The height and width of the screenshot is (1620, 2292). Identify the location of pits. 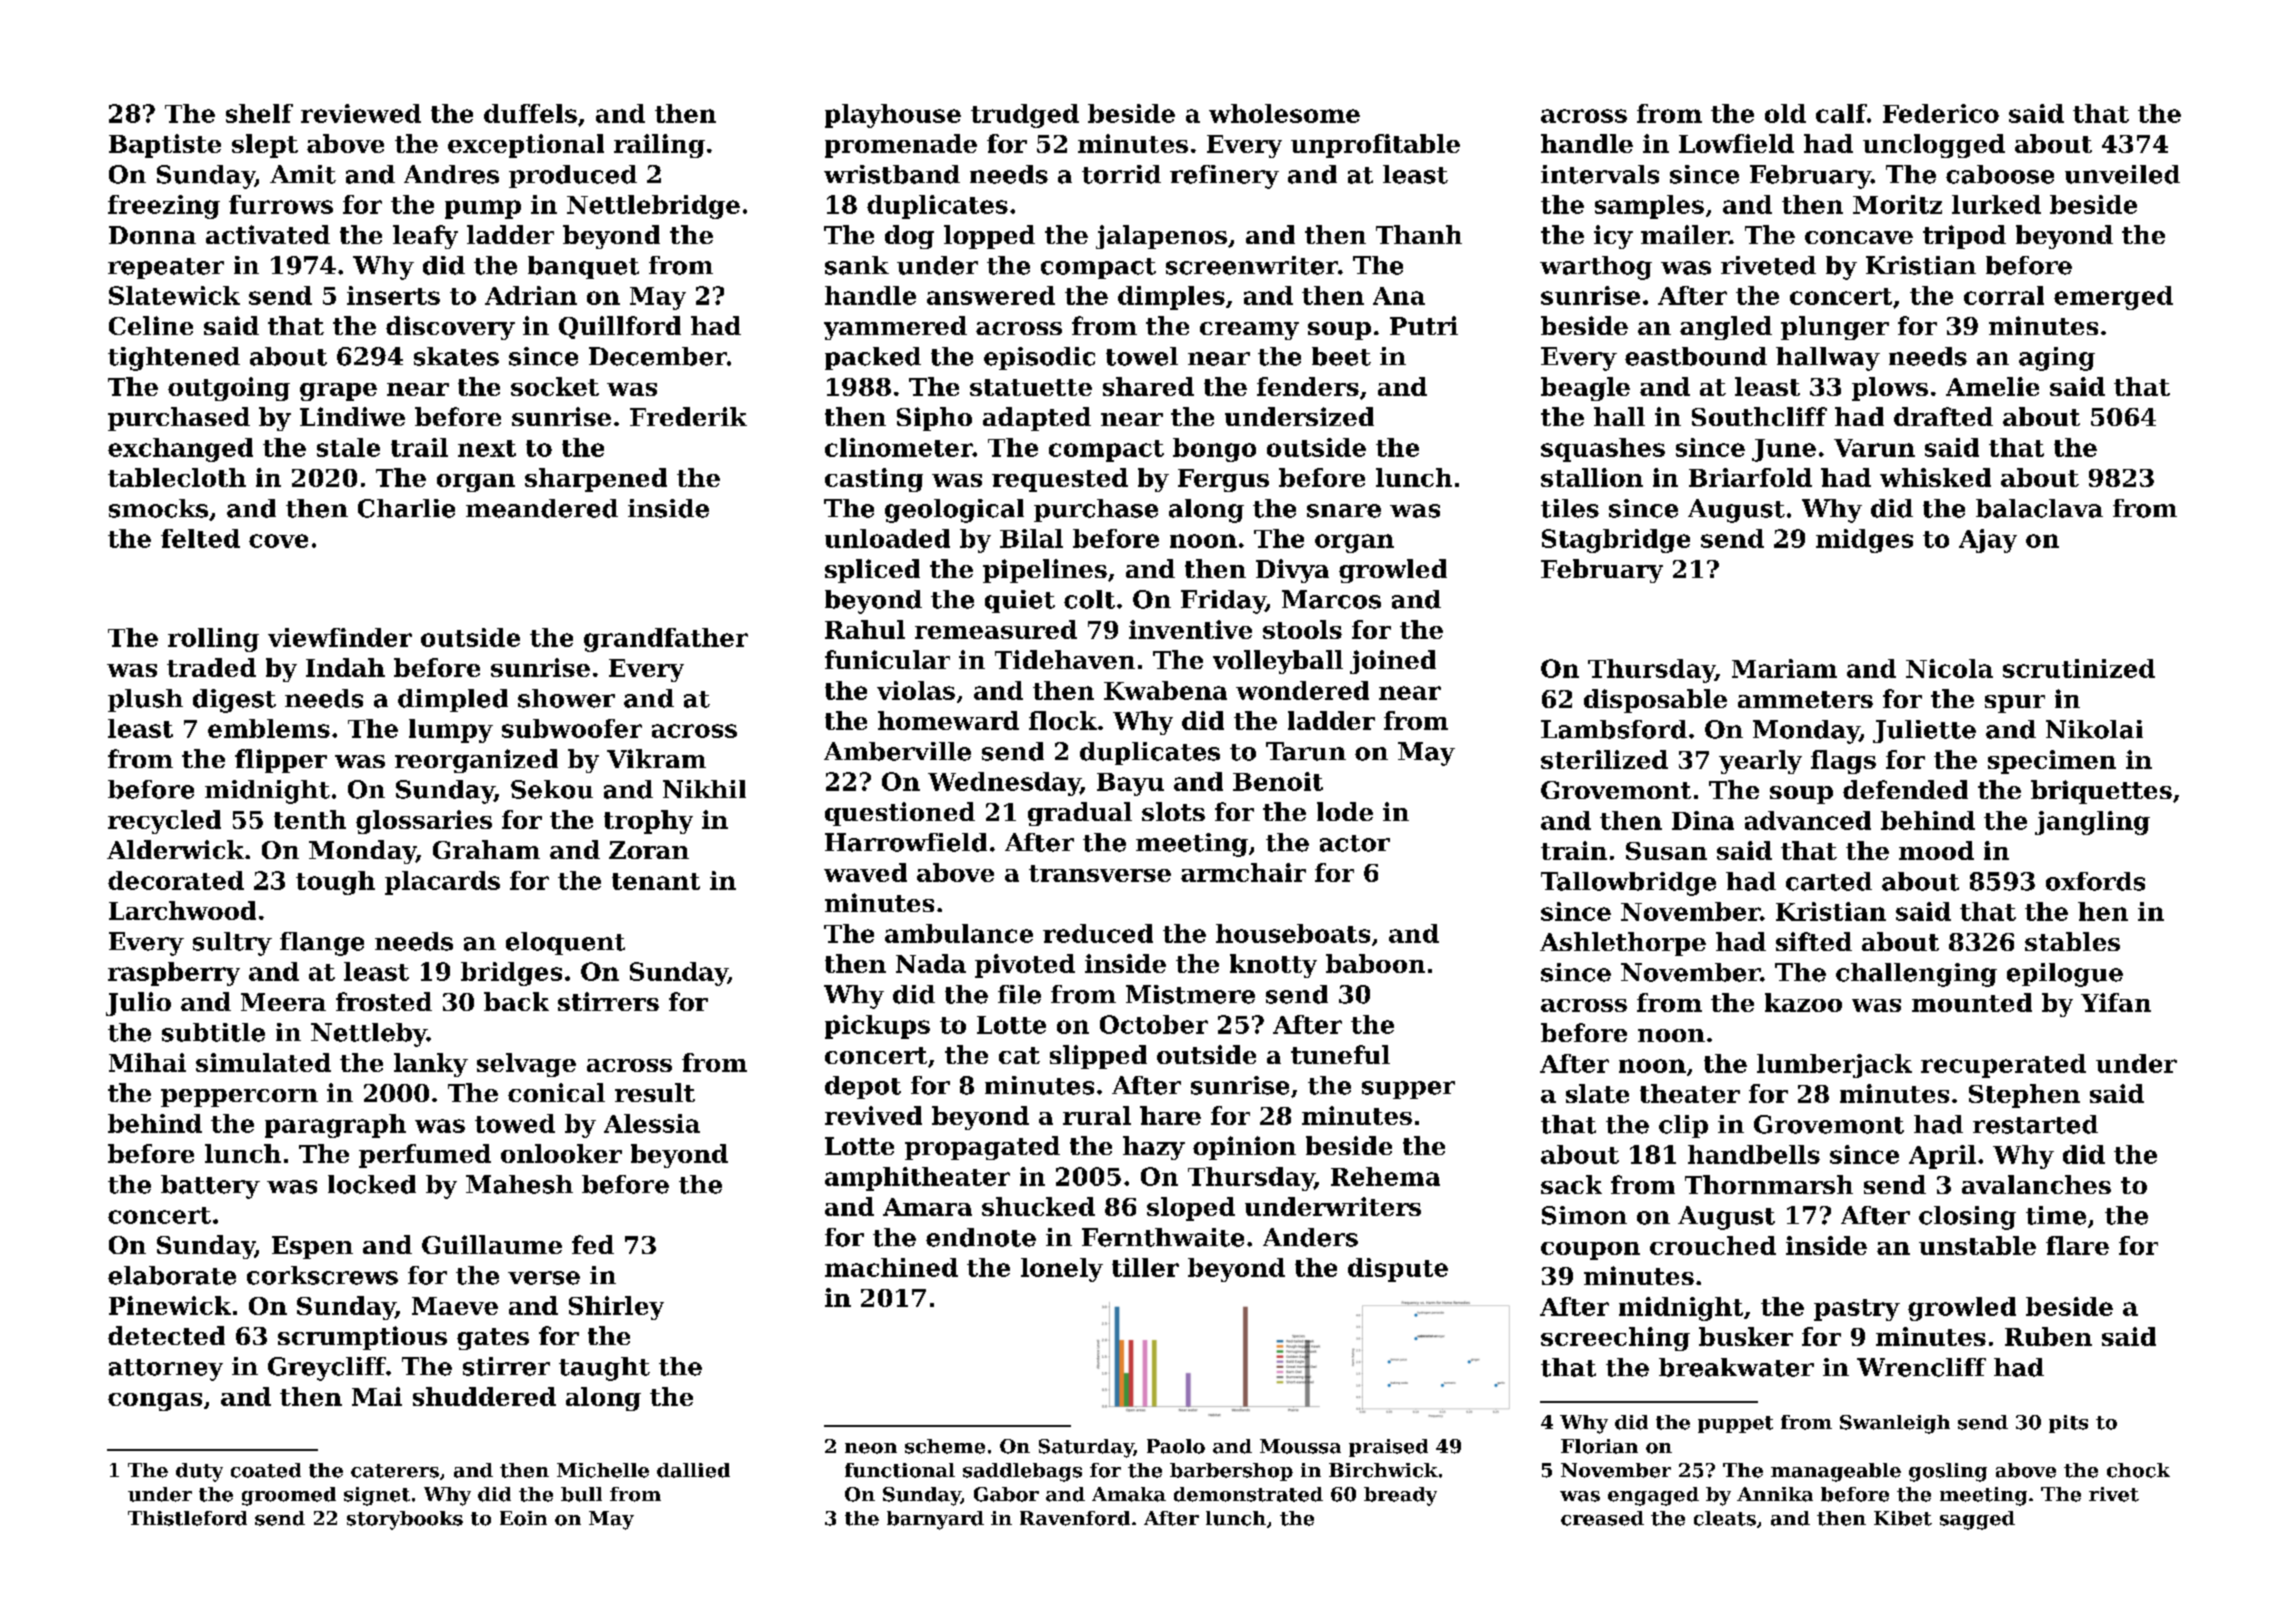
(2068, 1424).
